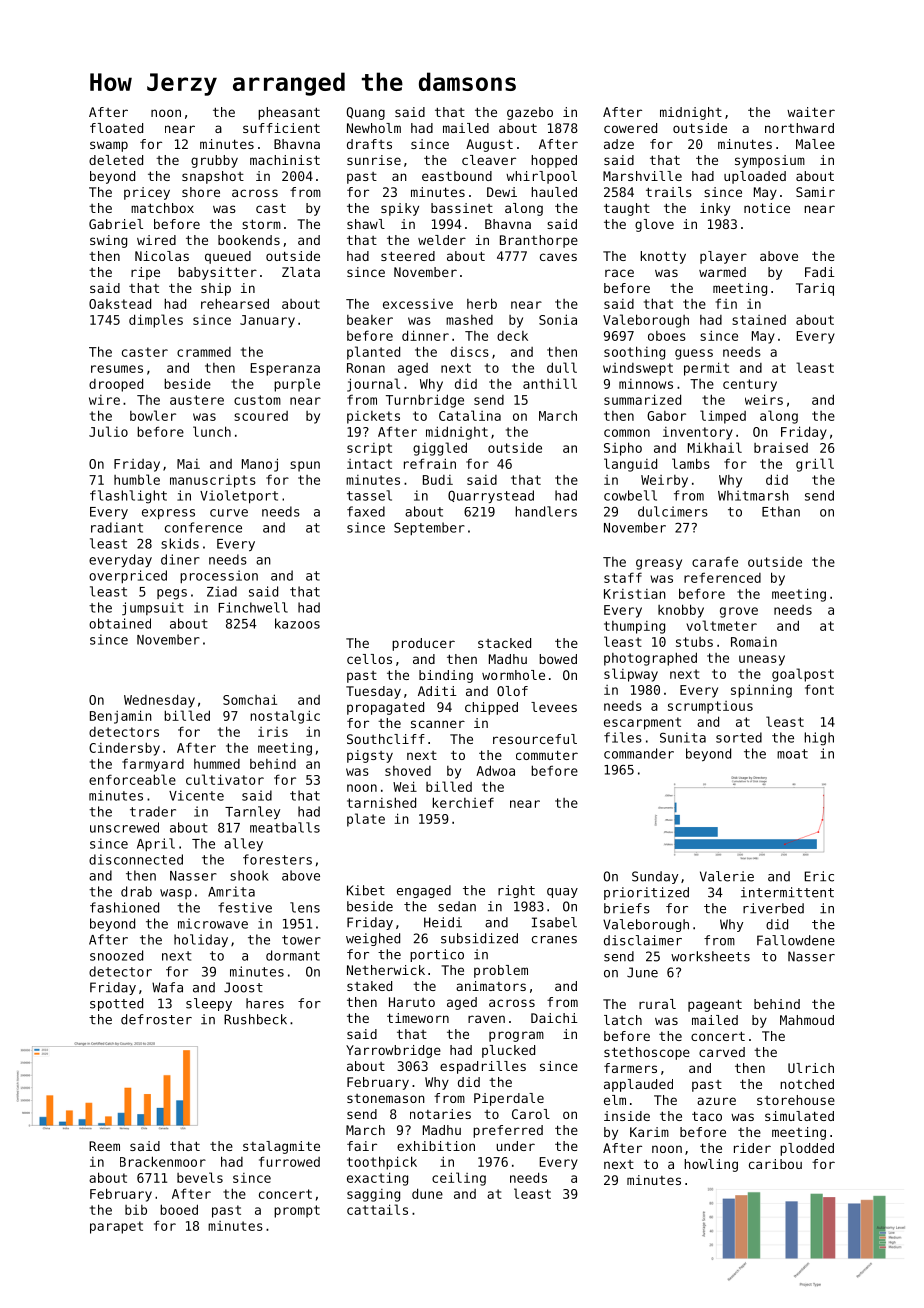 The width and height of the image is (924, 1308). Describe the element at coordinates (530, 113) in the image. I see `gazebo` at that location.
